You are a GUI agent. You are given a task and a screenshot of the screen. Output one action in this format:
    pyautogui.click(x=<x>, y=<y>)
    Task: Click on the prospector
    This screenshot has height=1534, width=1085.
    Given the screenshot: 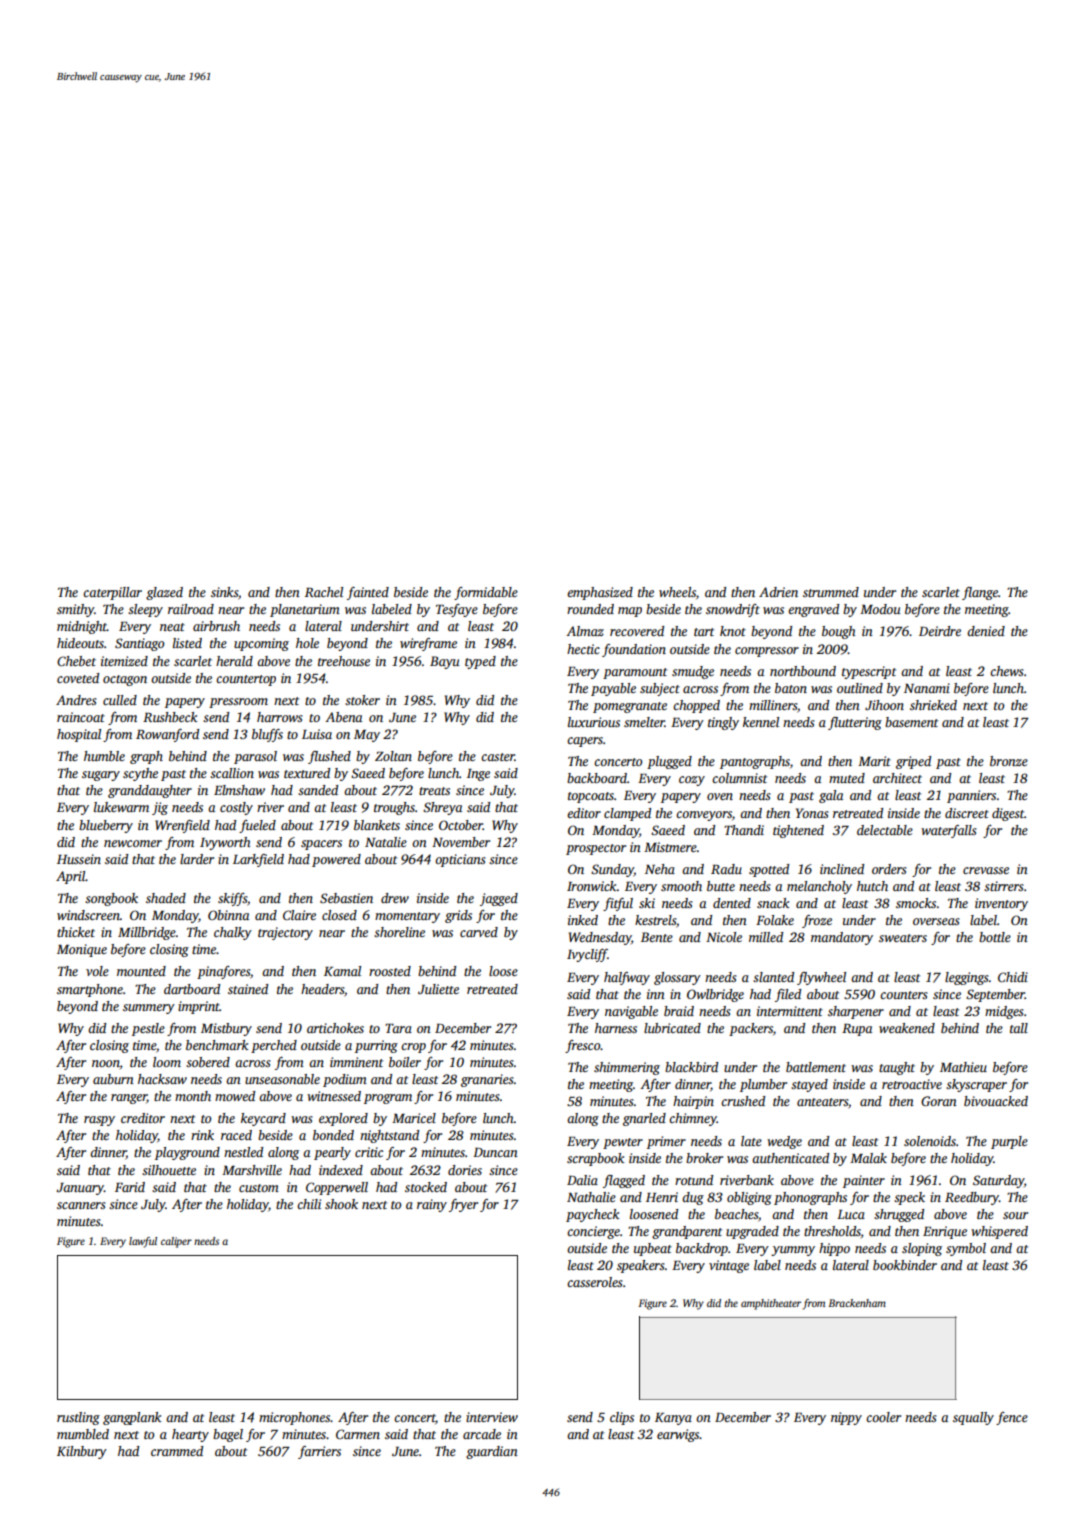 What is the action you would take?
    pyautogui.click(x=596, y=849)
